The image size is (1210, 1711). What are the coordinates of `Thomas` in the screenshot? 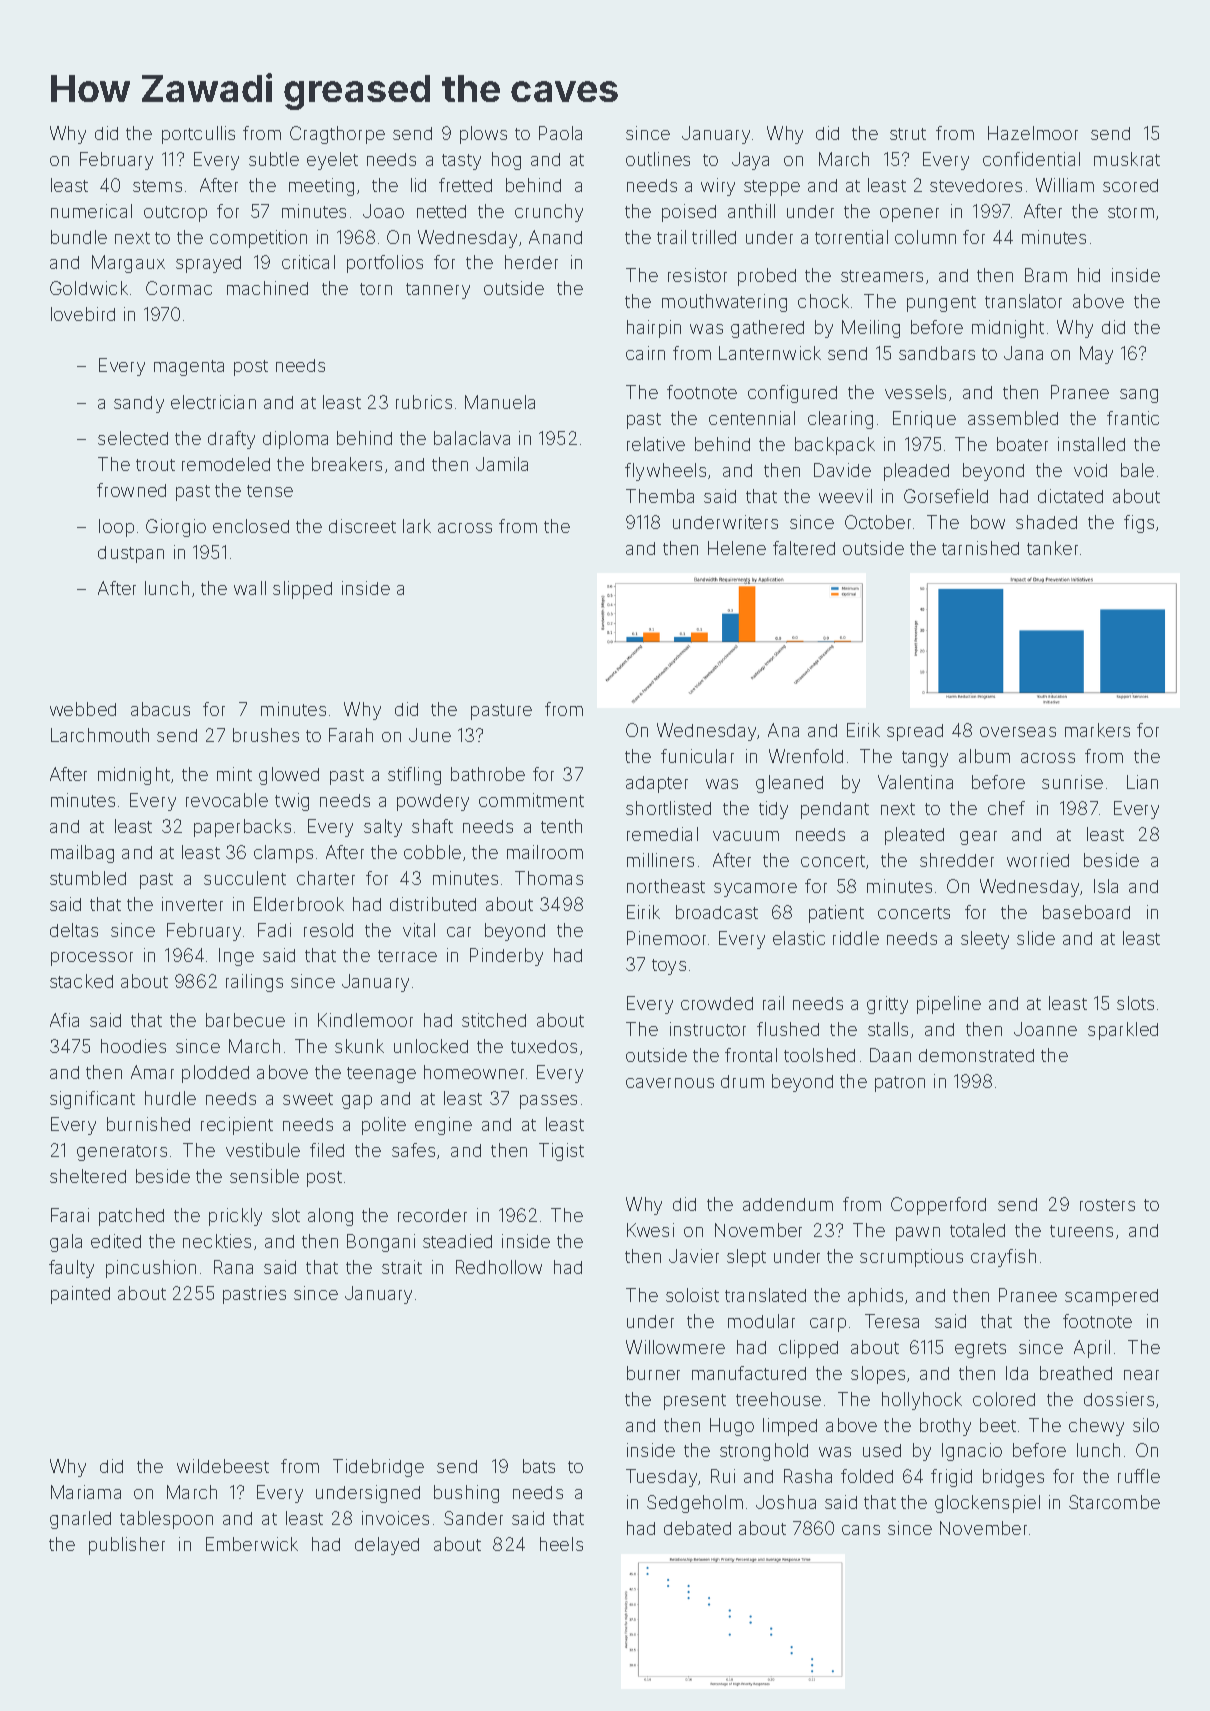 It's located at (549, 878).
